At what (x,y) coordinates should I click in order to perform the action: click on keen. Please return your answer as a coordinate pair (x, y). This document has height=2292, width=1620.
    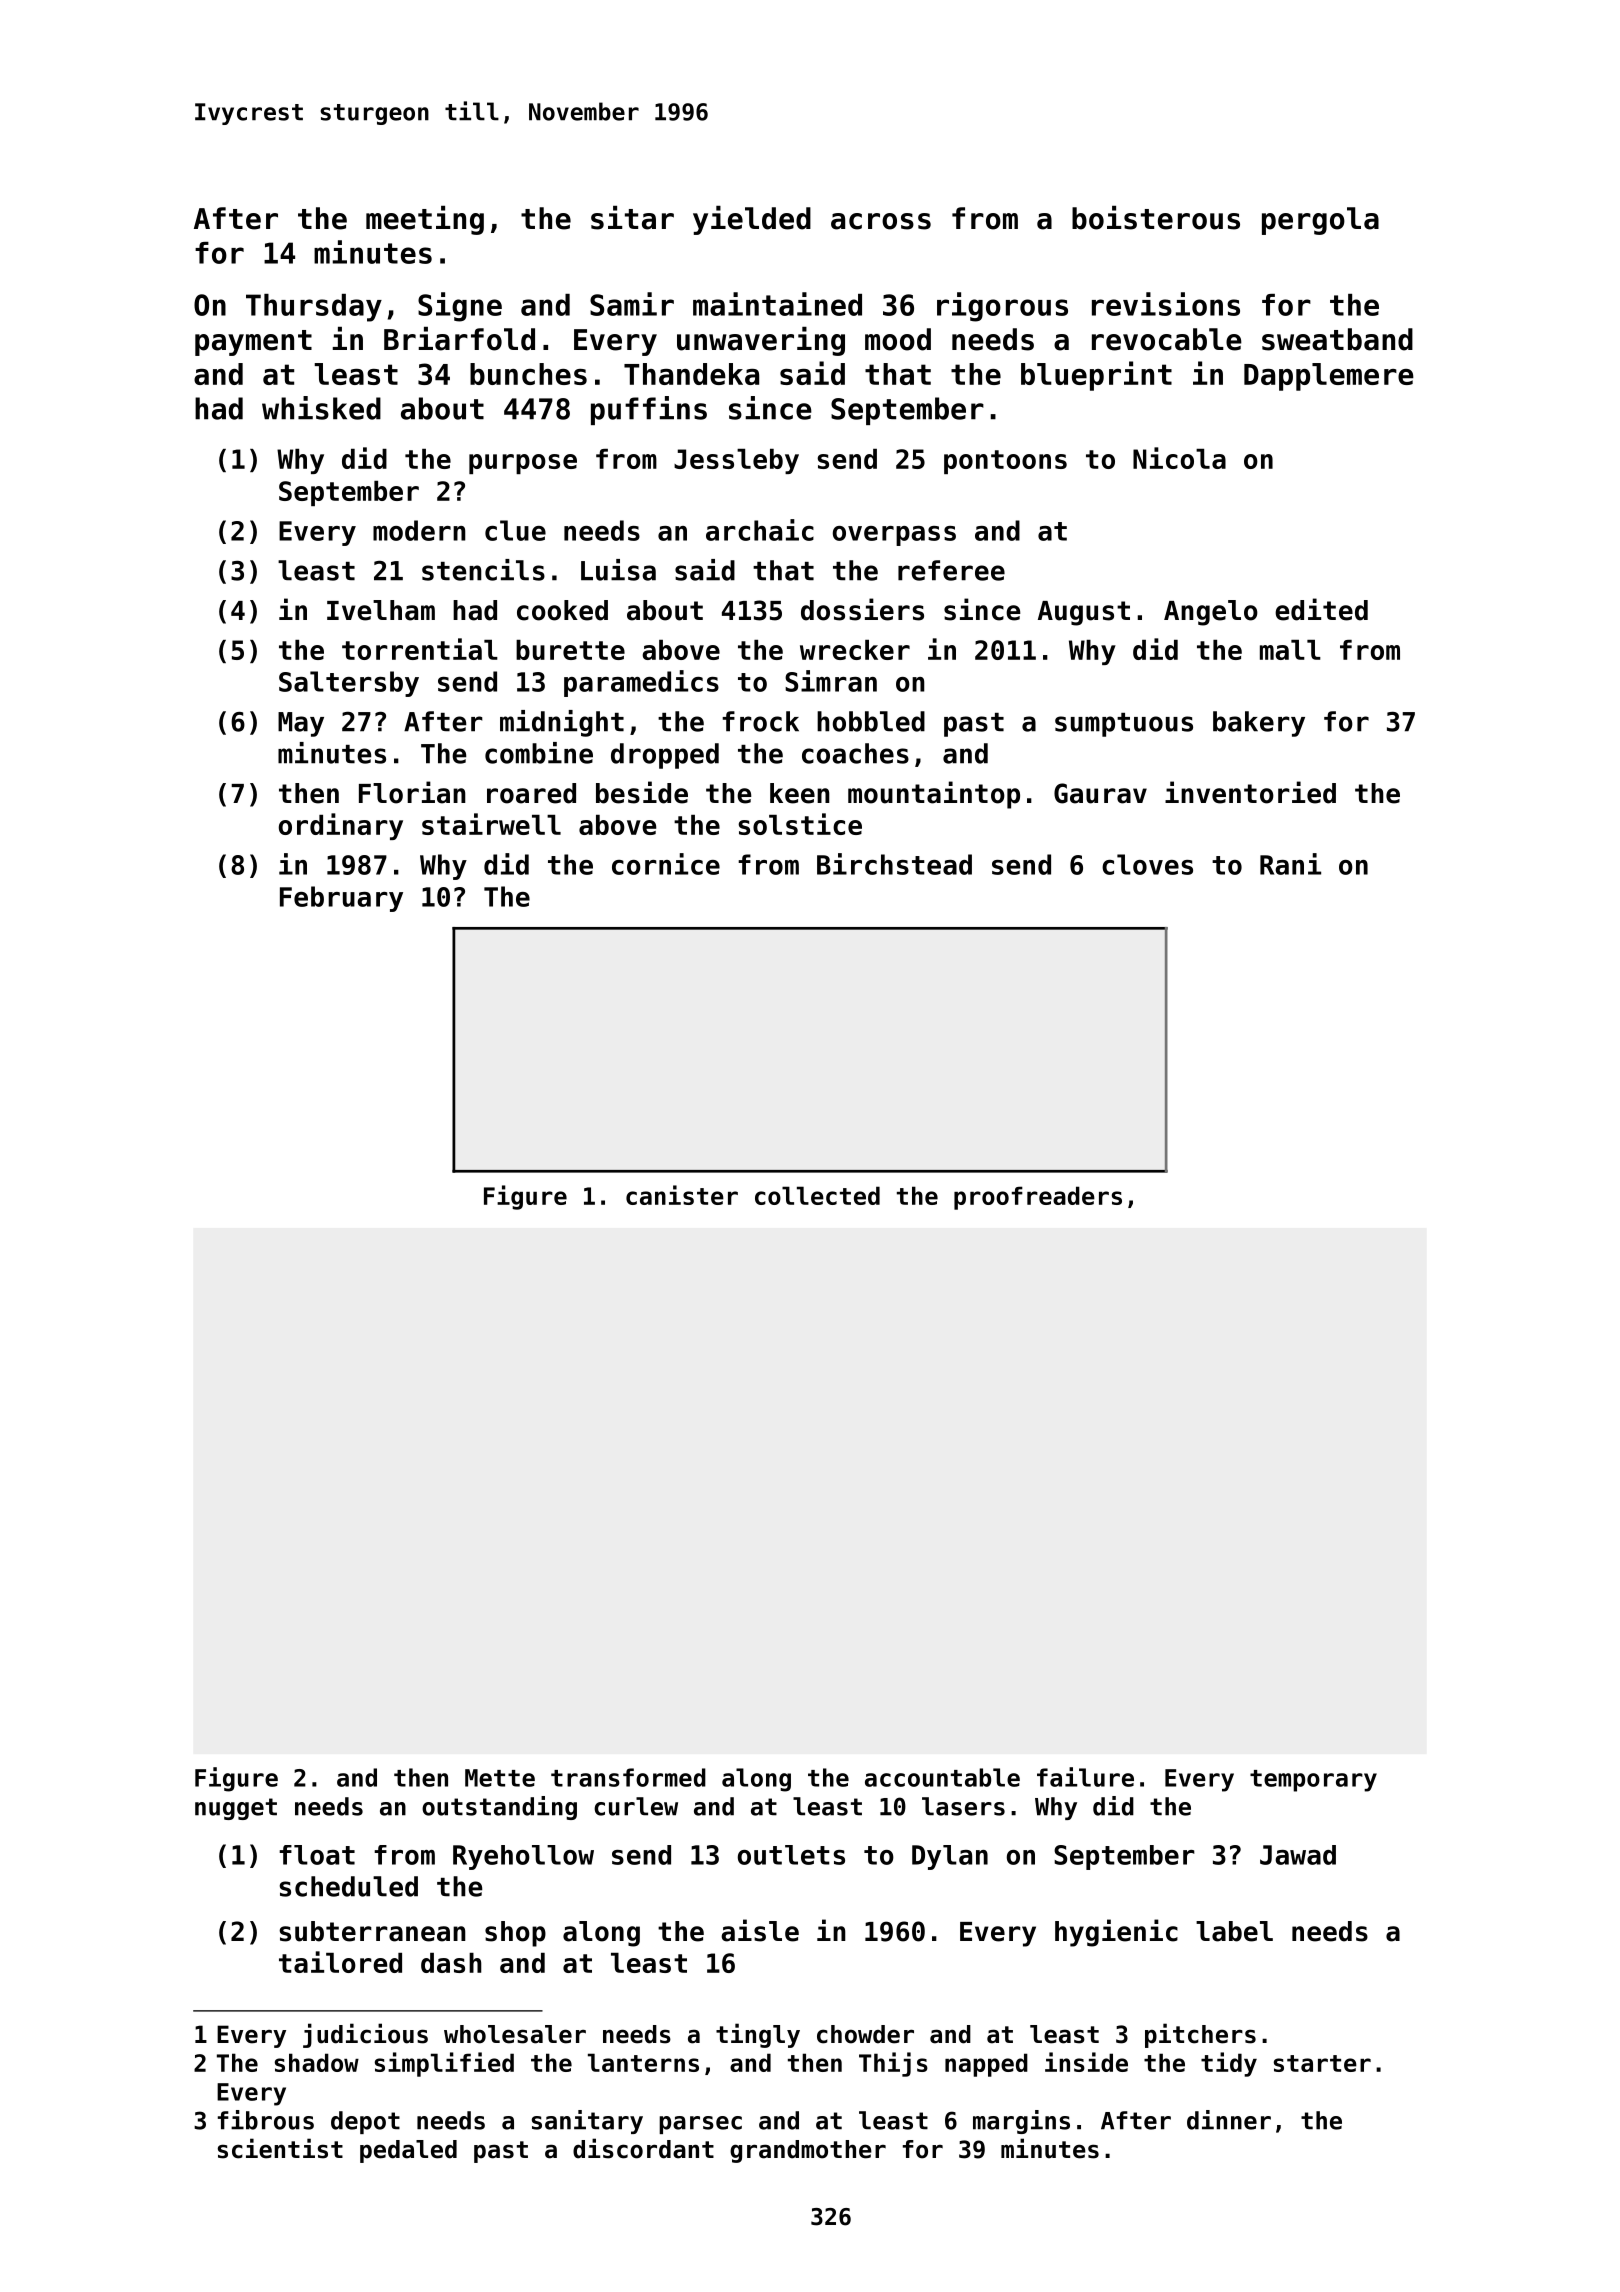
    Looking at the image, I should click on (800, 793).
